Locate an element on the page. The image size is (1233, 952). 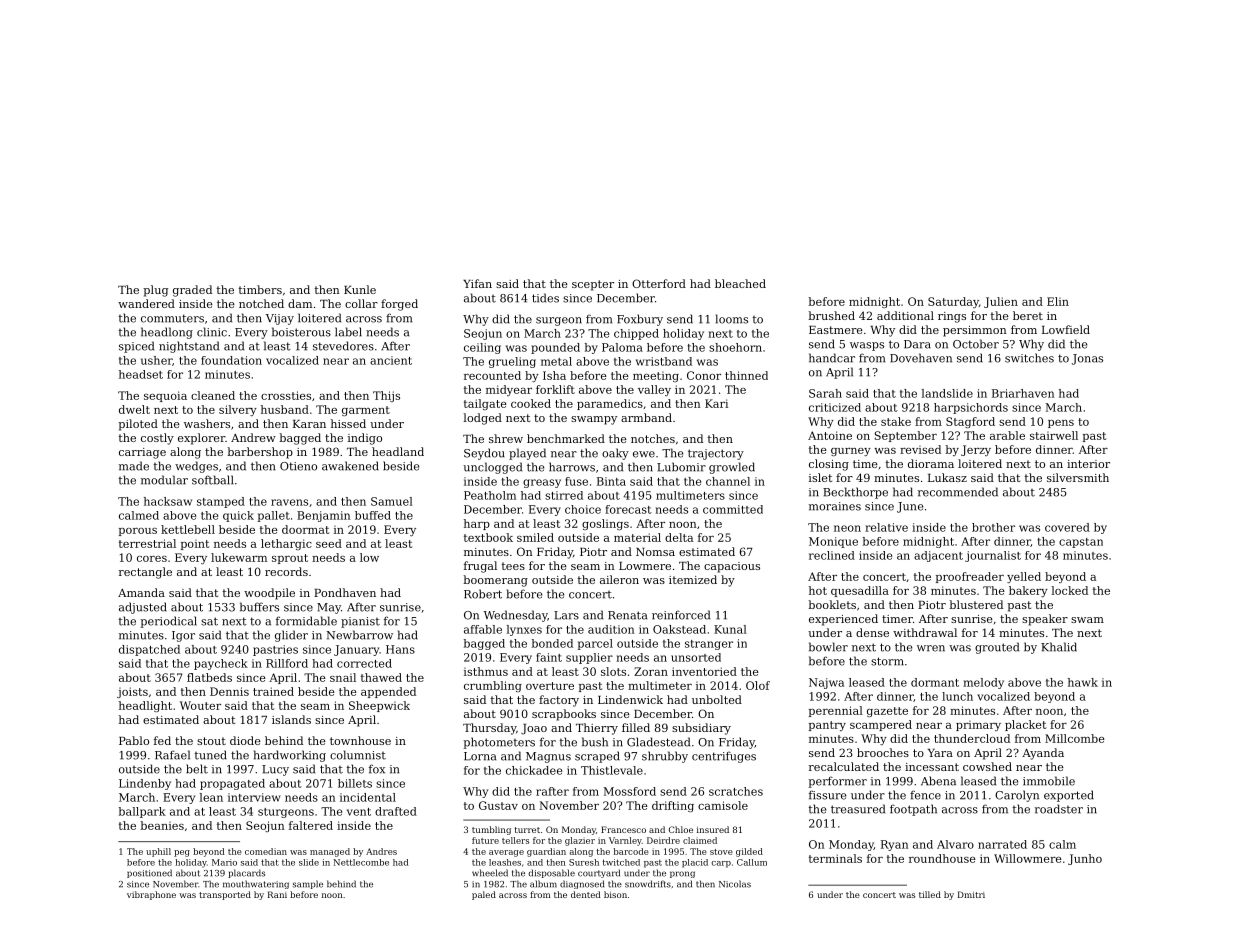
Wednesday is located at coordinates (515, 616).
